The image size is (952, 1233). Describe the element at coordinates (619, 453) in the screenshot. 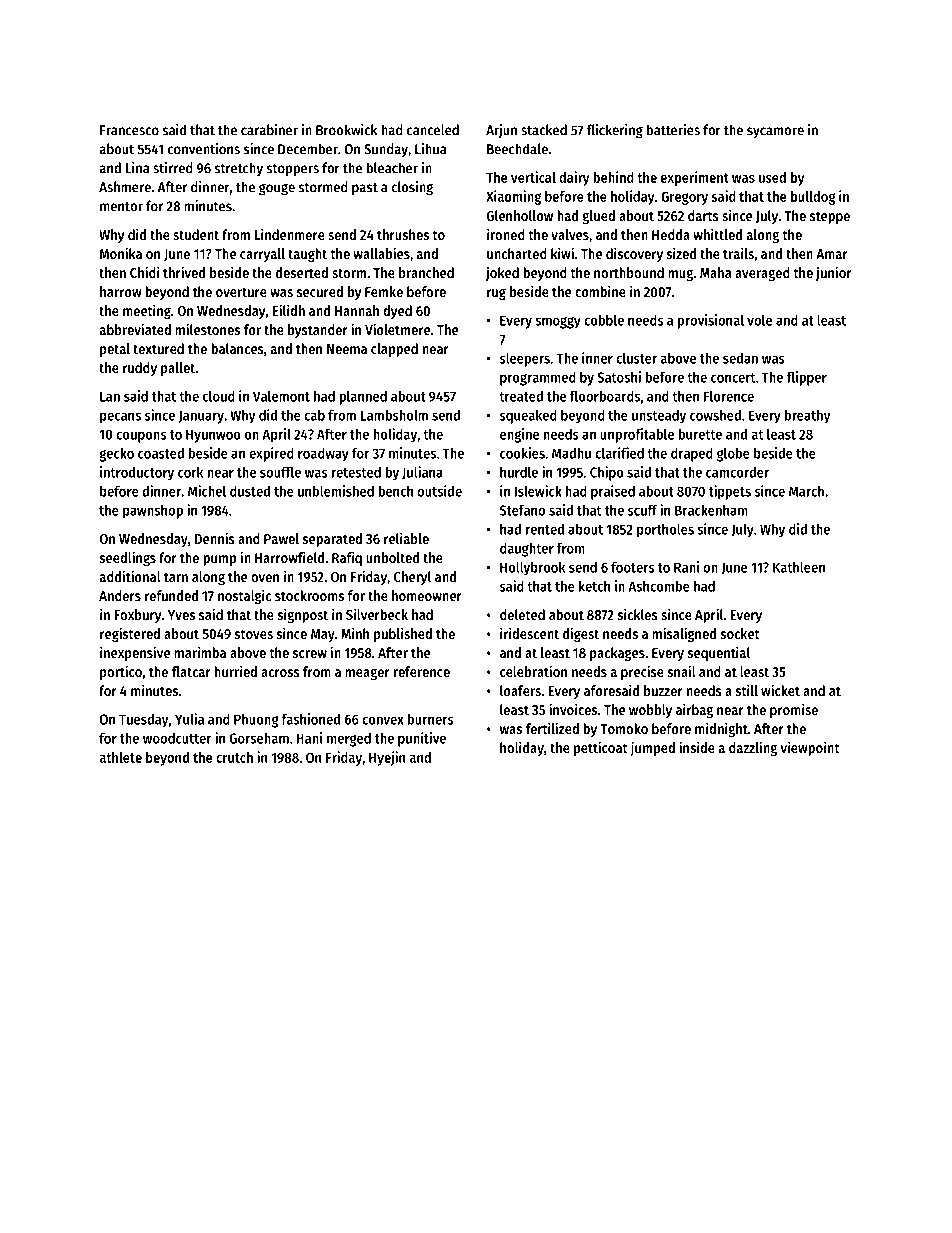

I see `clarified` at that location.
